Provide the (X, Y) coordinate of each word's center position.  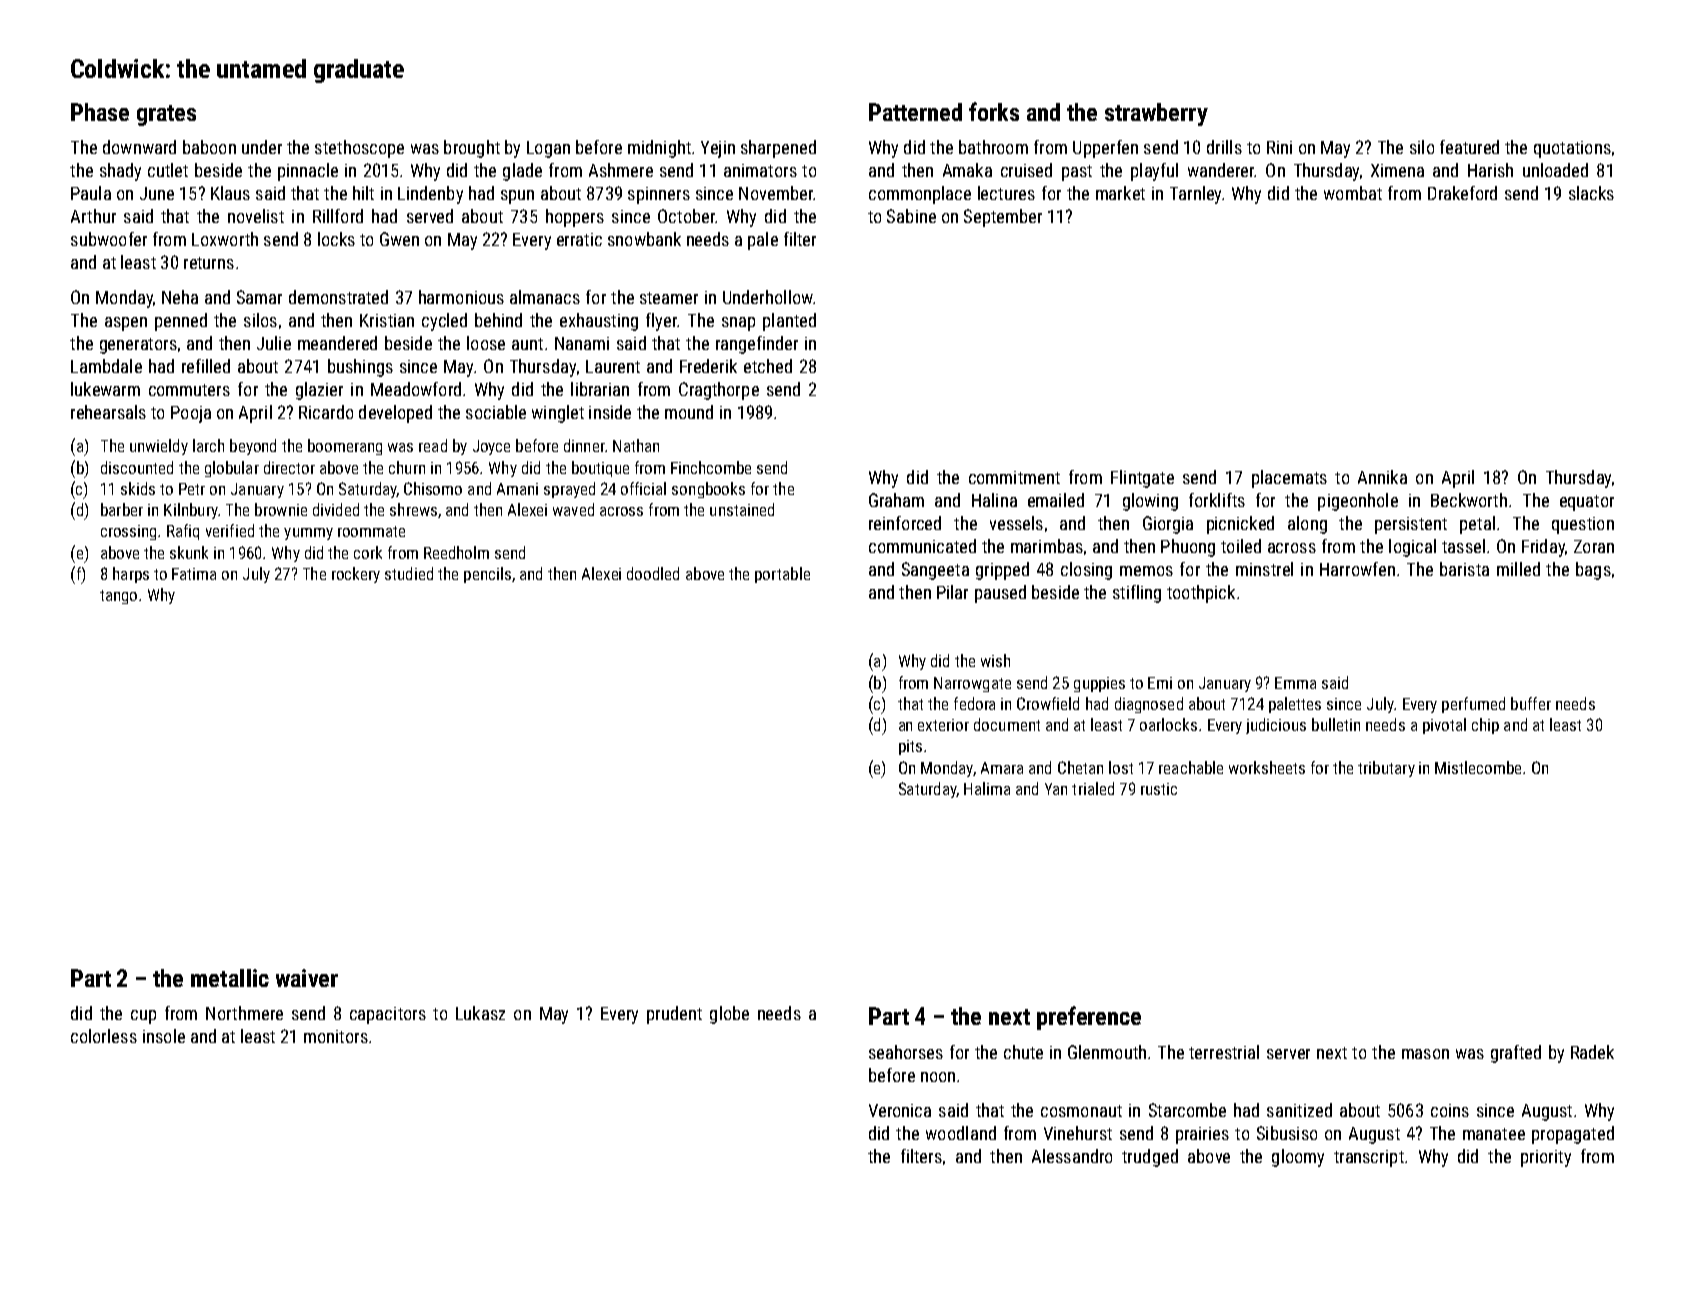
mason (1425, 1054)
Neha (180, 297)
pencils (487, 575)
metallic (230, 978)
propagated (1573, 1135)
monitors (336, 1036)
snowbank (644, 239)
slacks (1591, 193)
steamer (669, 298)
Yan (1056, 789)
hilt (363, 193)
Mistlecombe (1478, 767)
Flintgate (1142, 479)
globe (729, 1015)
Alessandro (1072, 1156)
